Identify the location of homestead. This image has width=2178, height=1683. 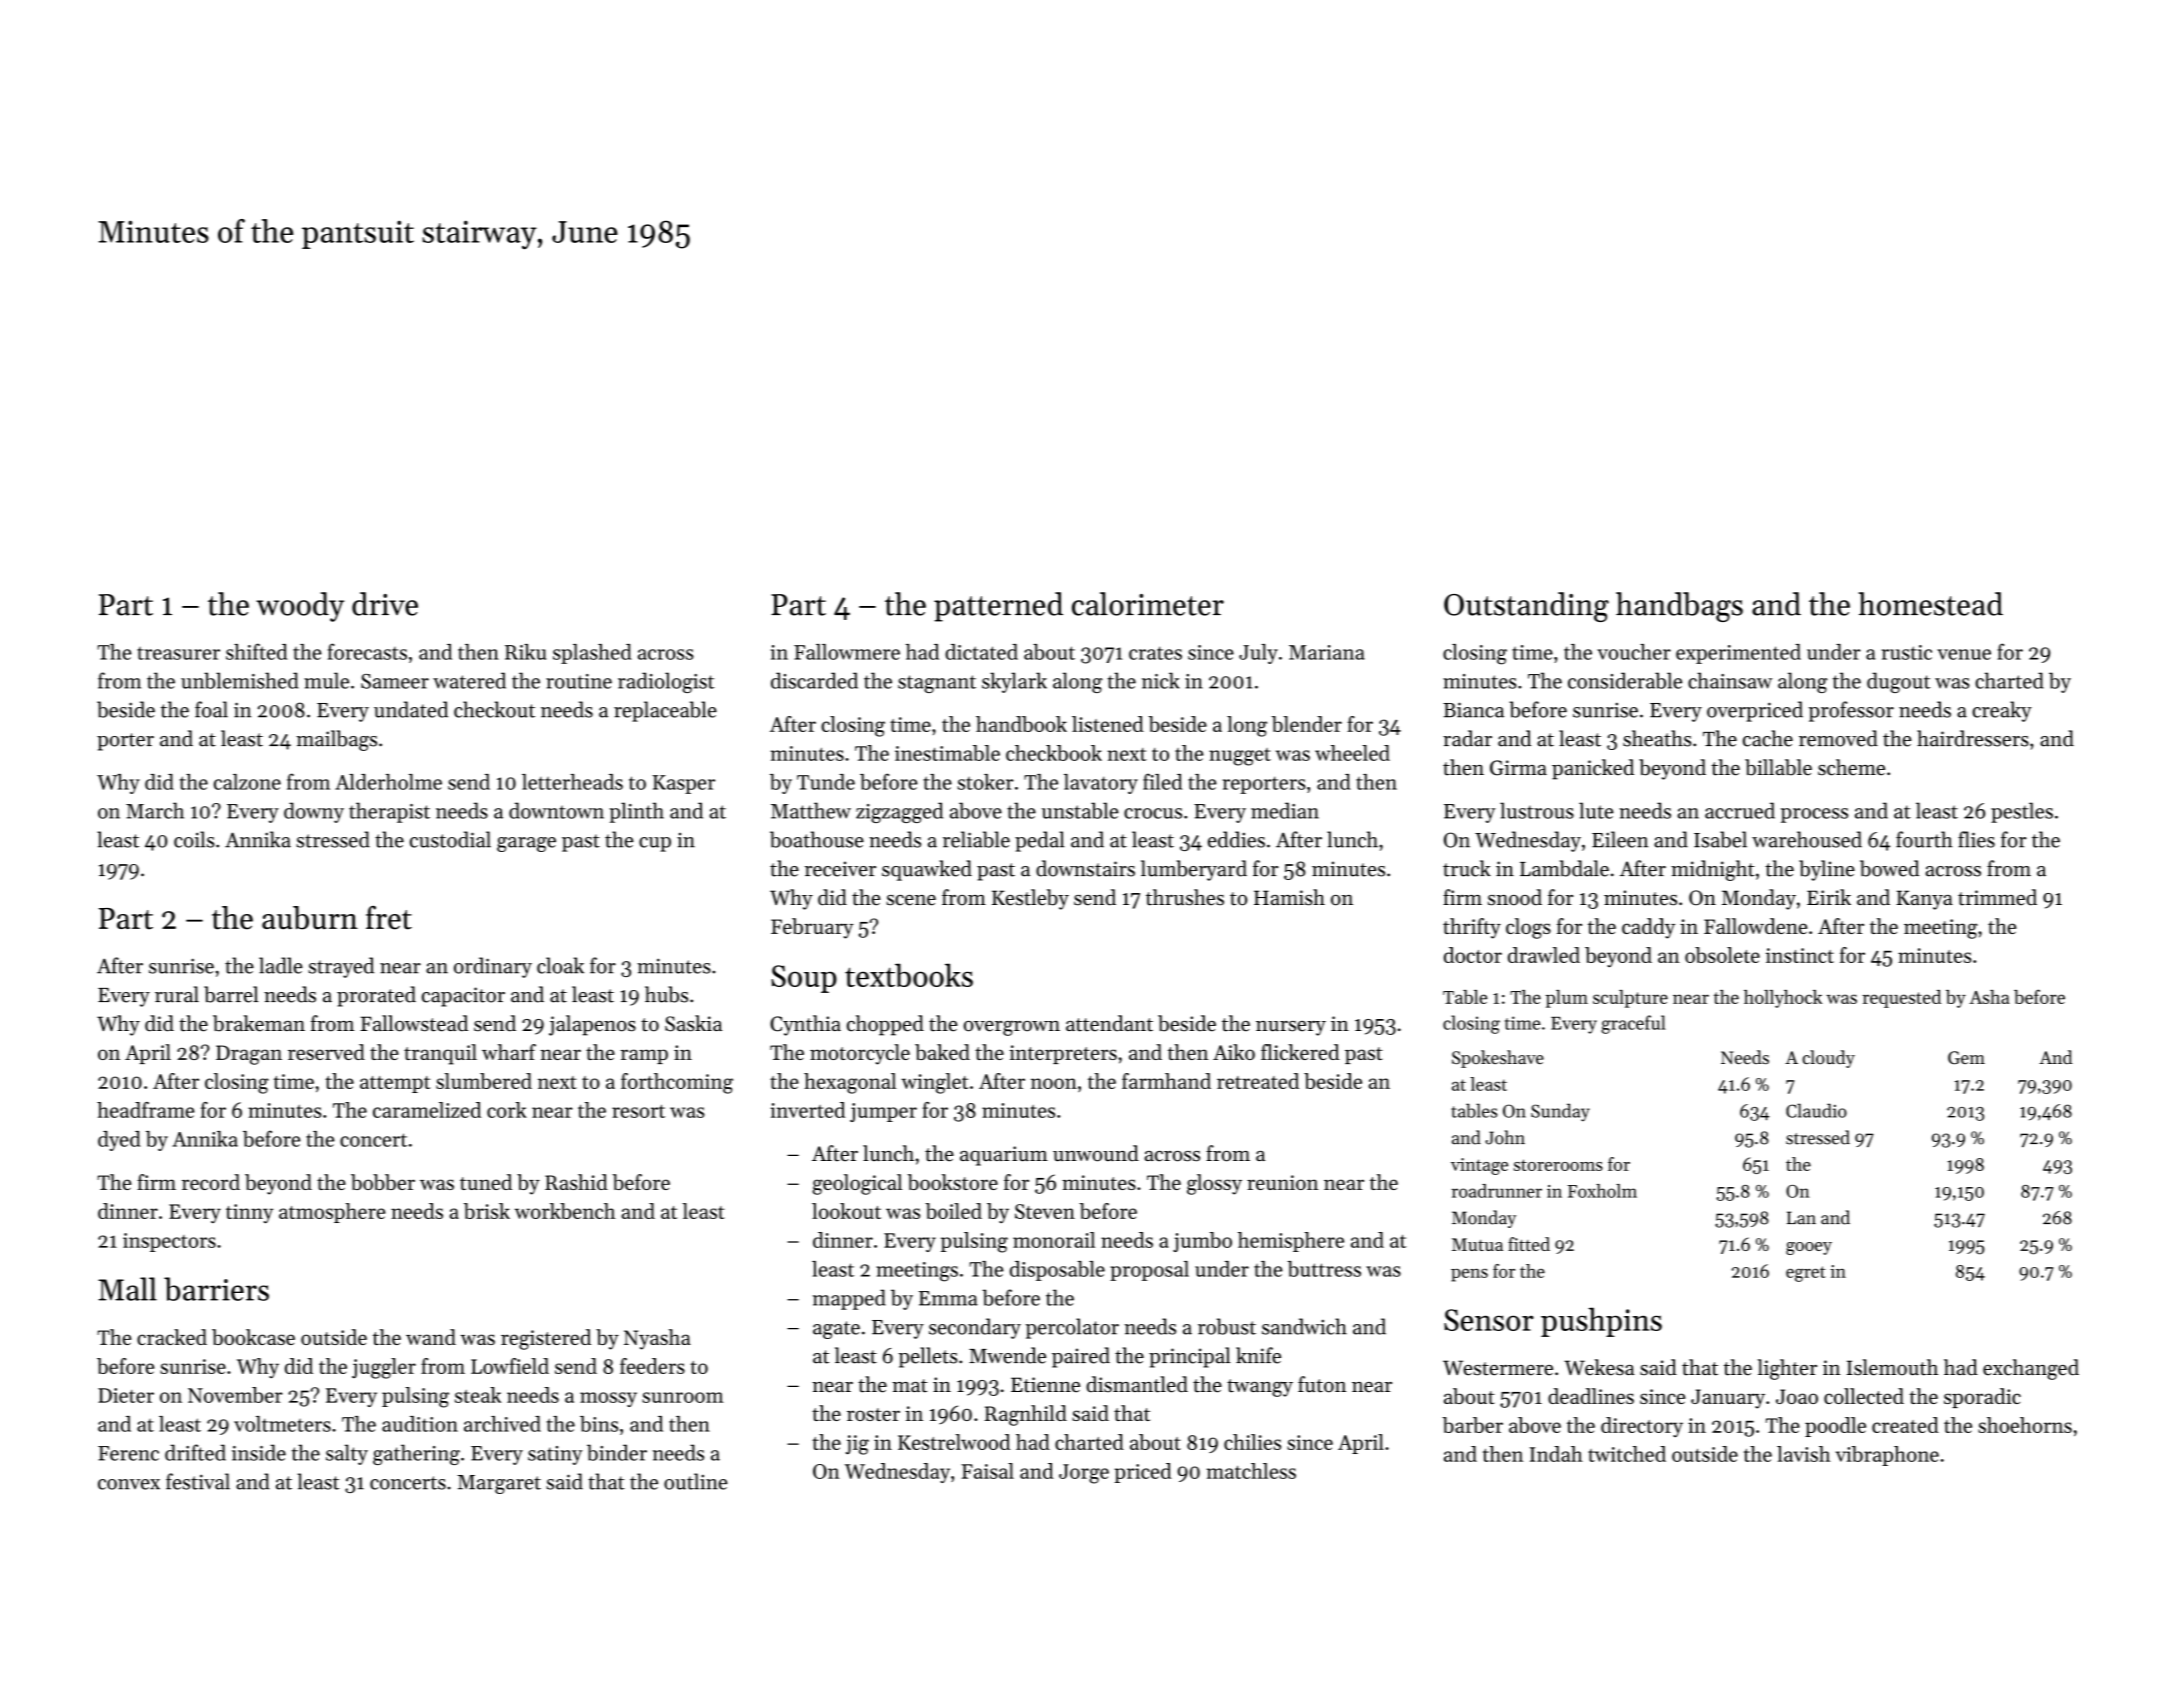
(1930, 604).
